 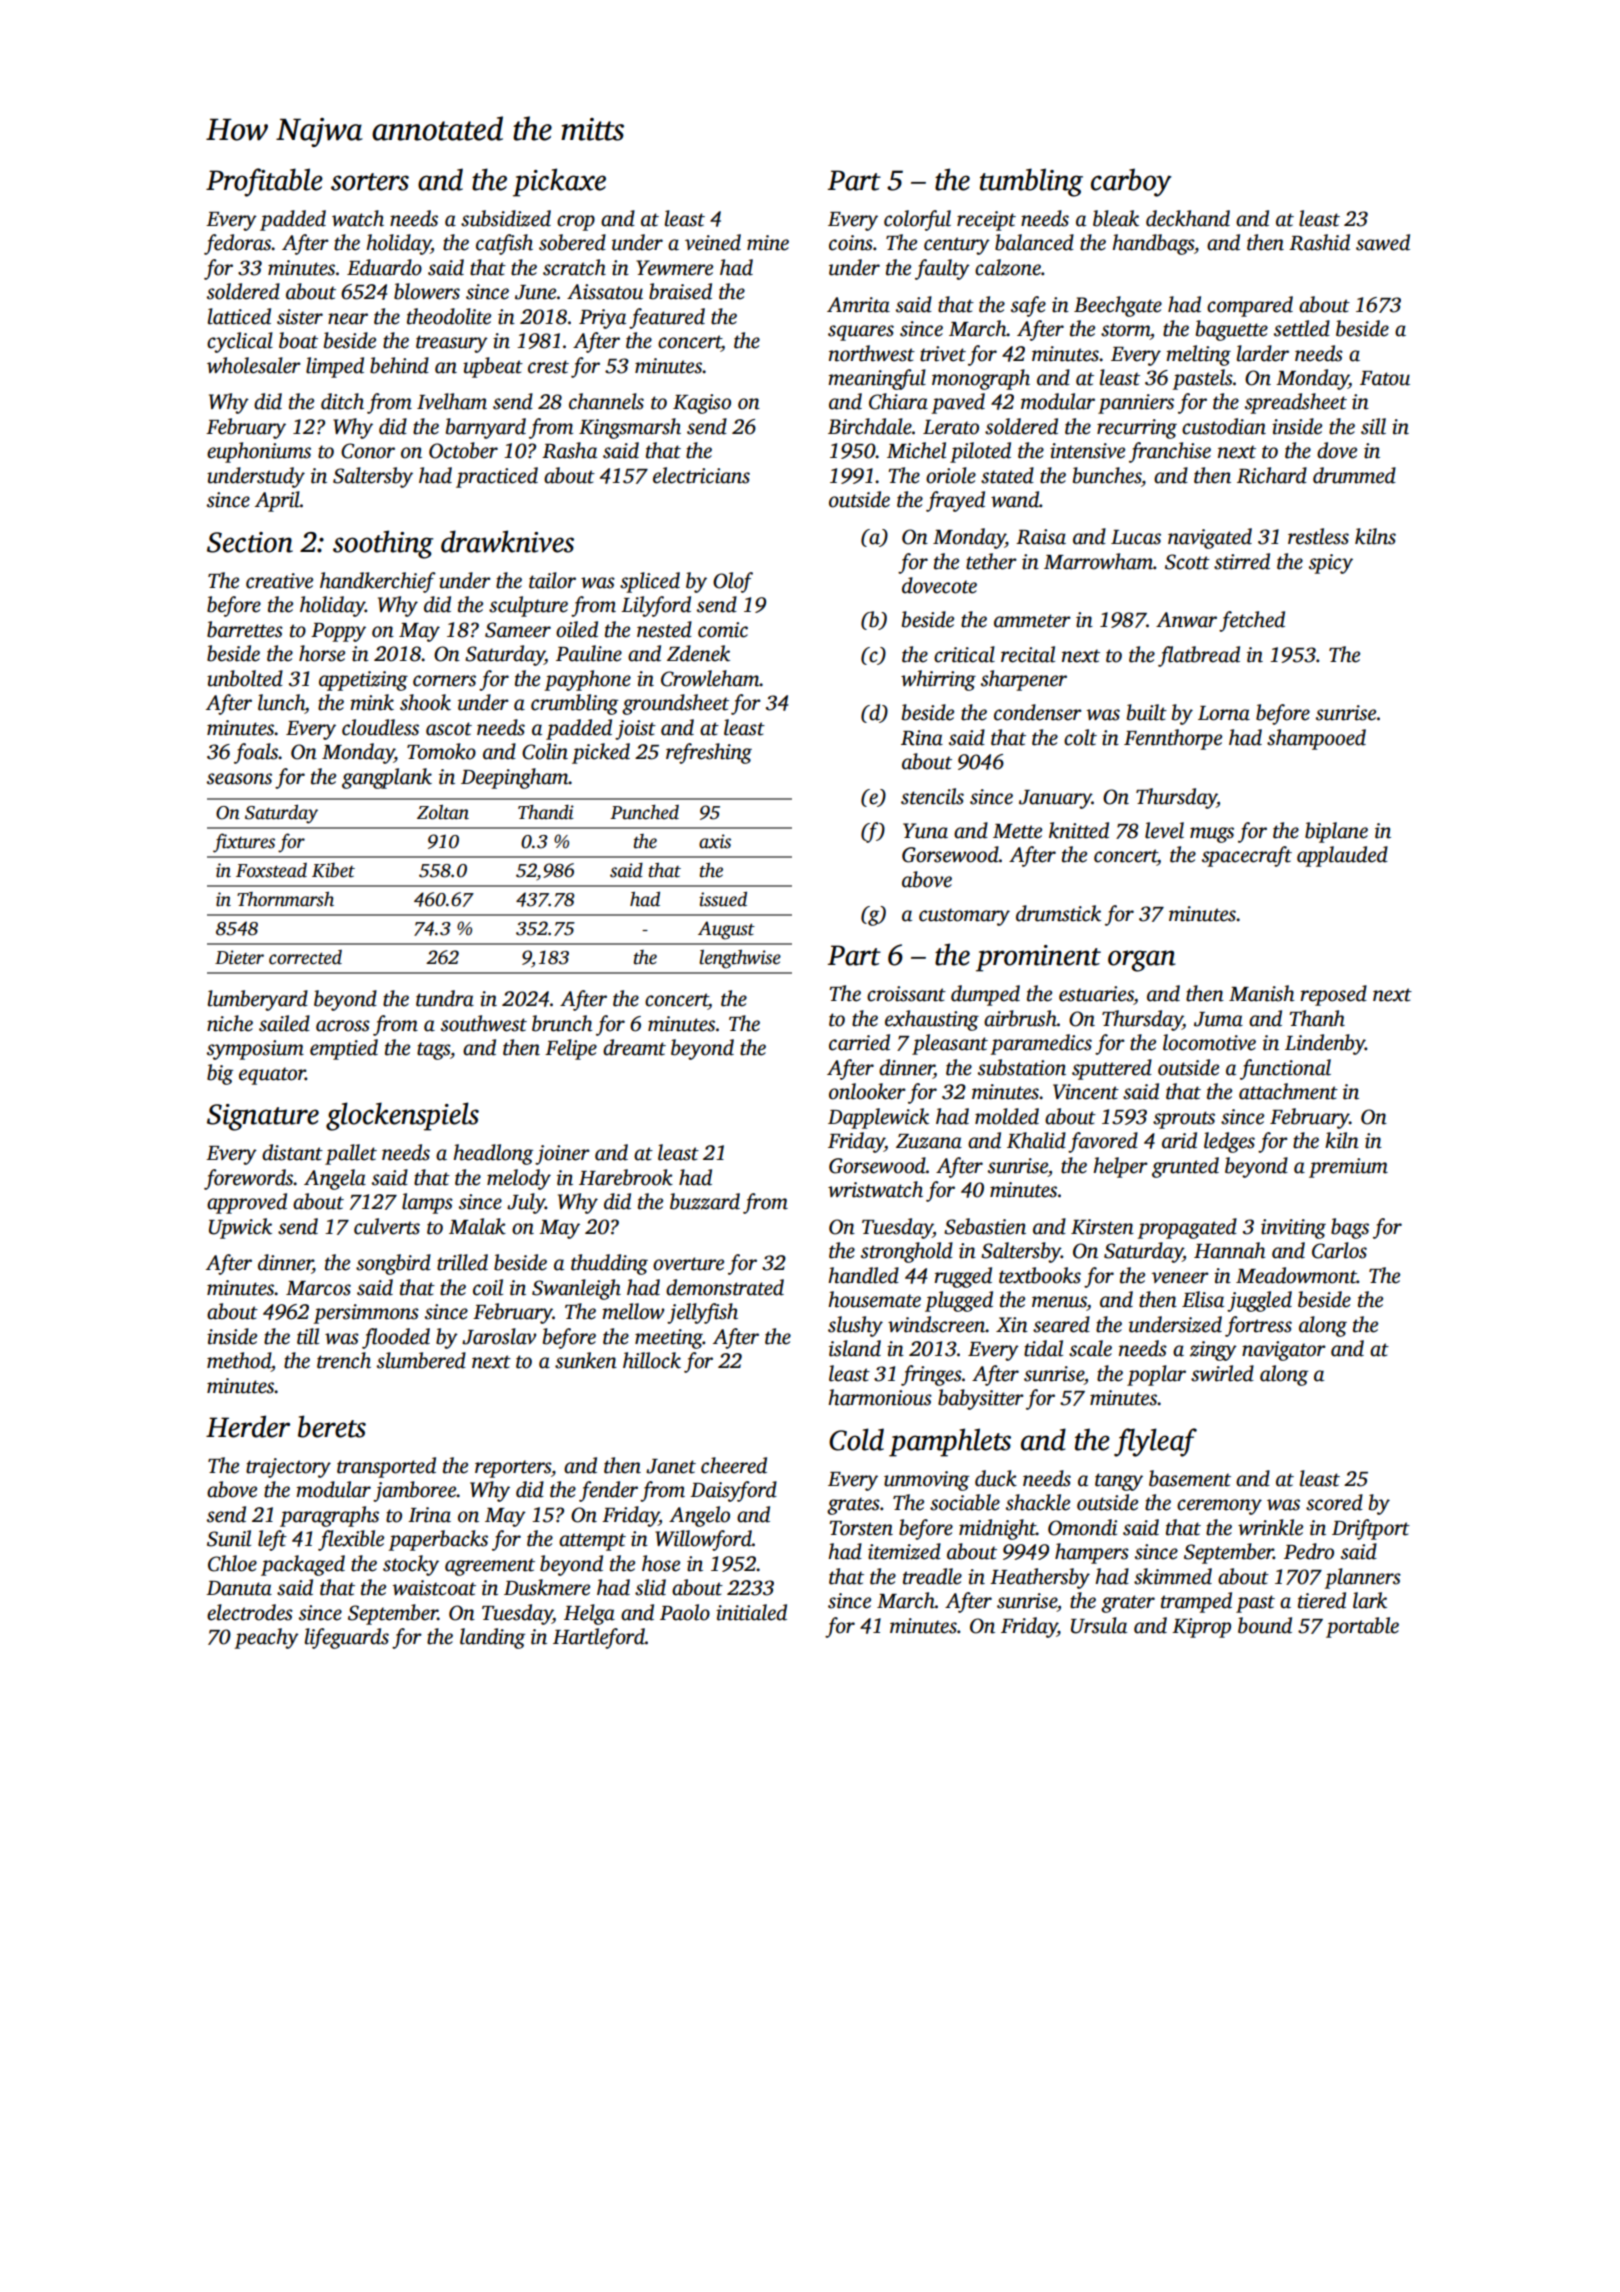 What do you see at coordinates (599, 1638) in the page?
I see `Hartleford` at bounding box center [599, 1638].
